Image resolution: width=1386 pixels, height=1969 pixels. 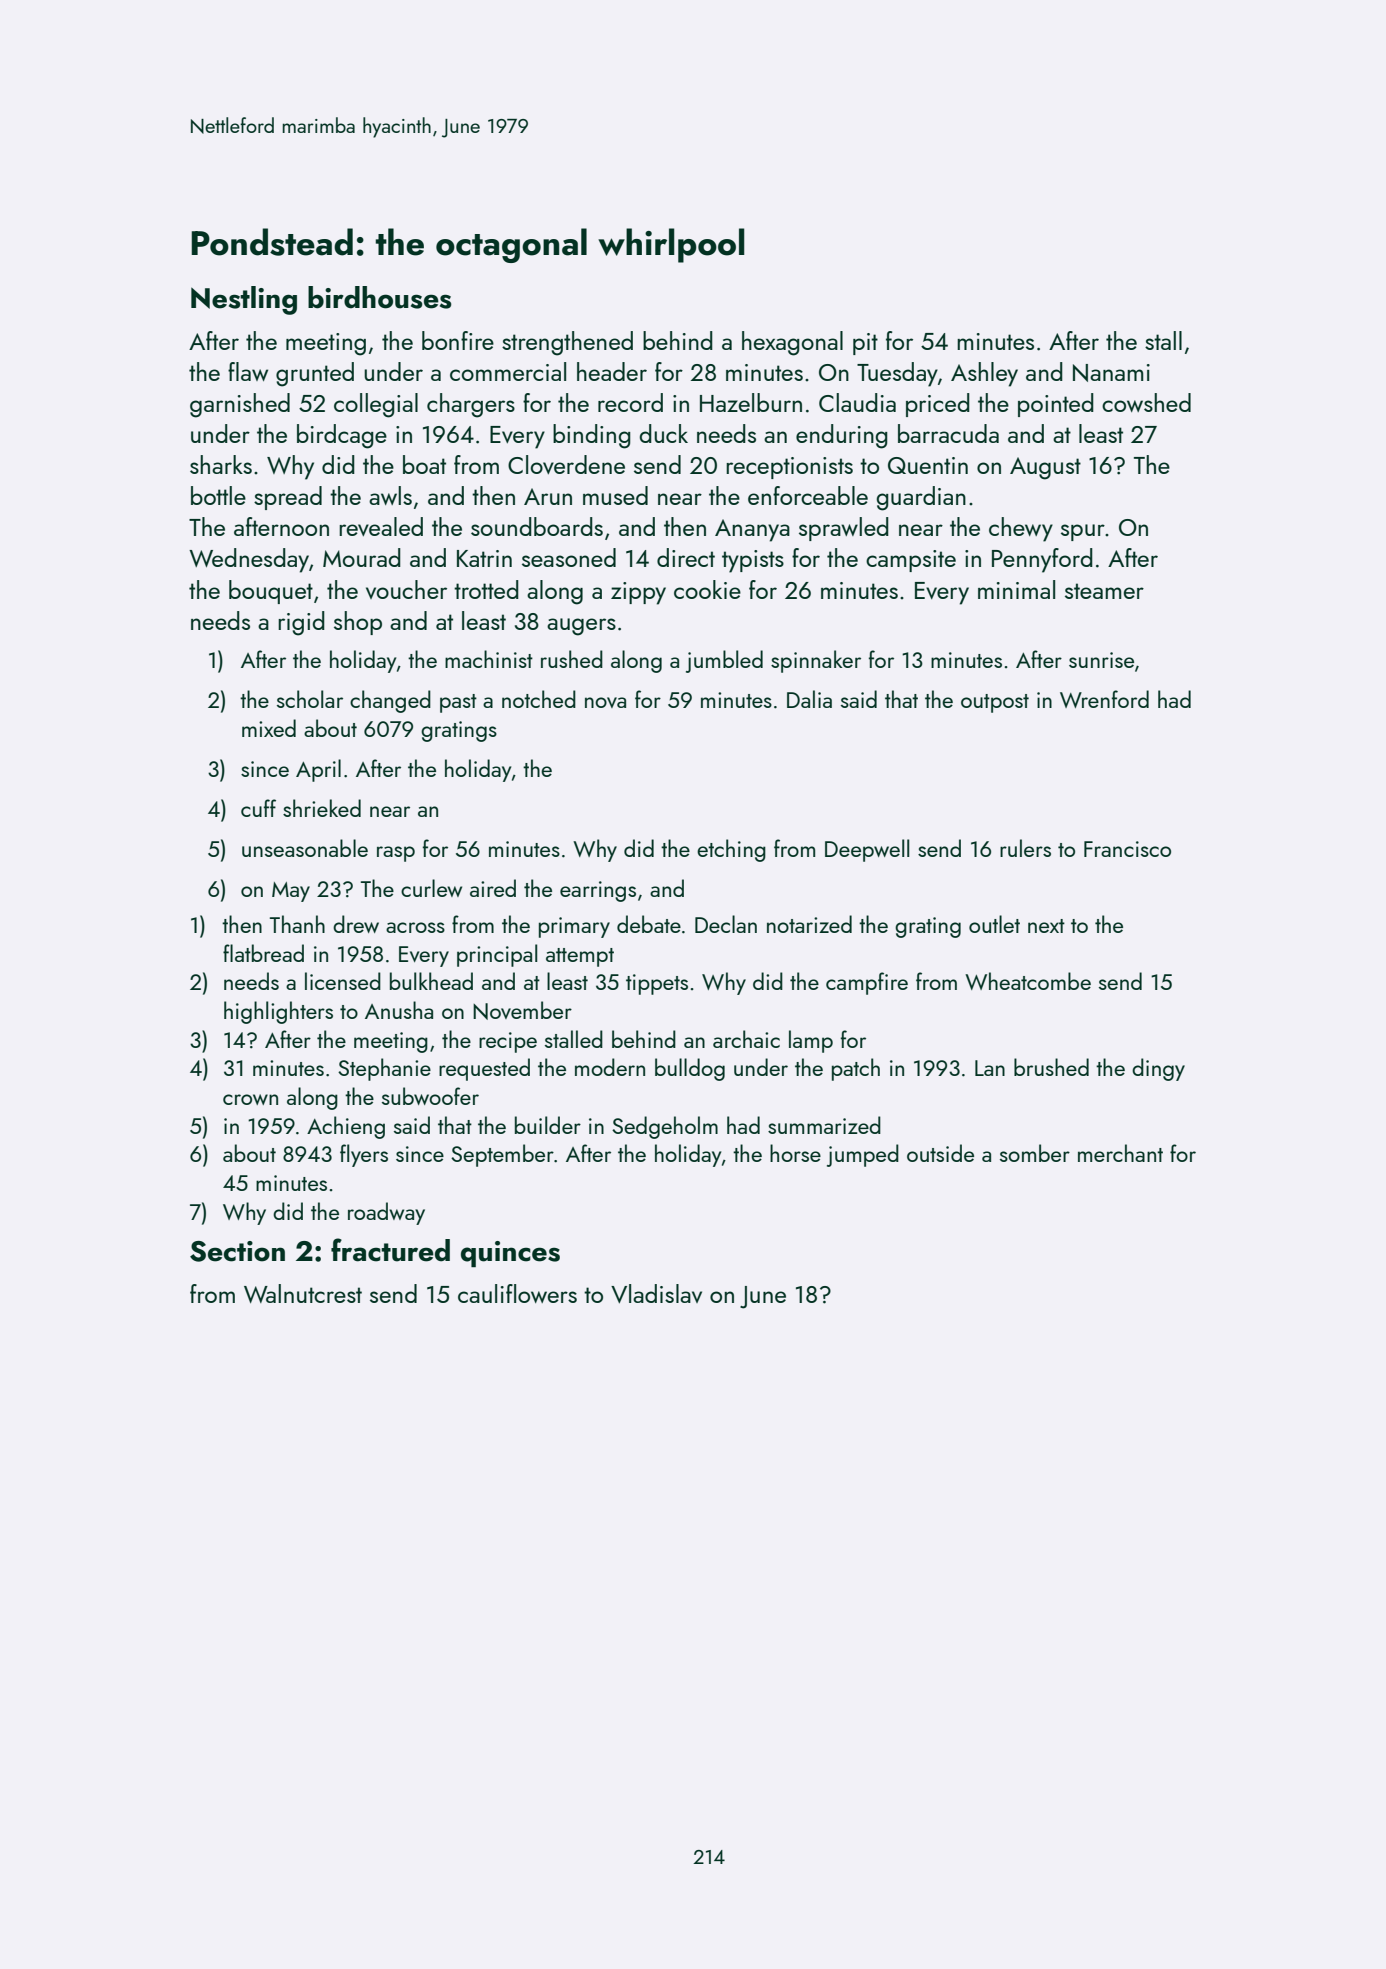 I want to click on September, so click(x=502, y=1155).
